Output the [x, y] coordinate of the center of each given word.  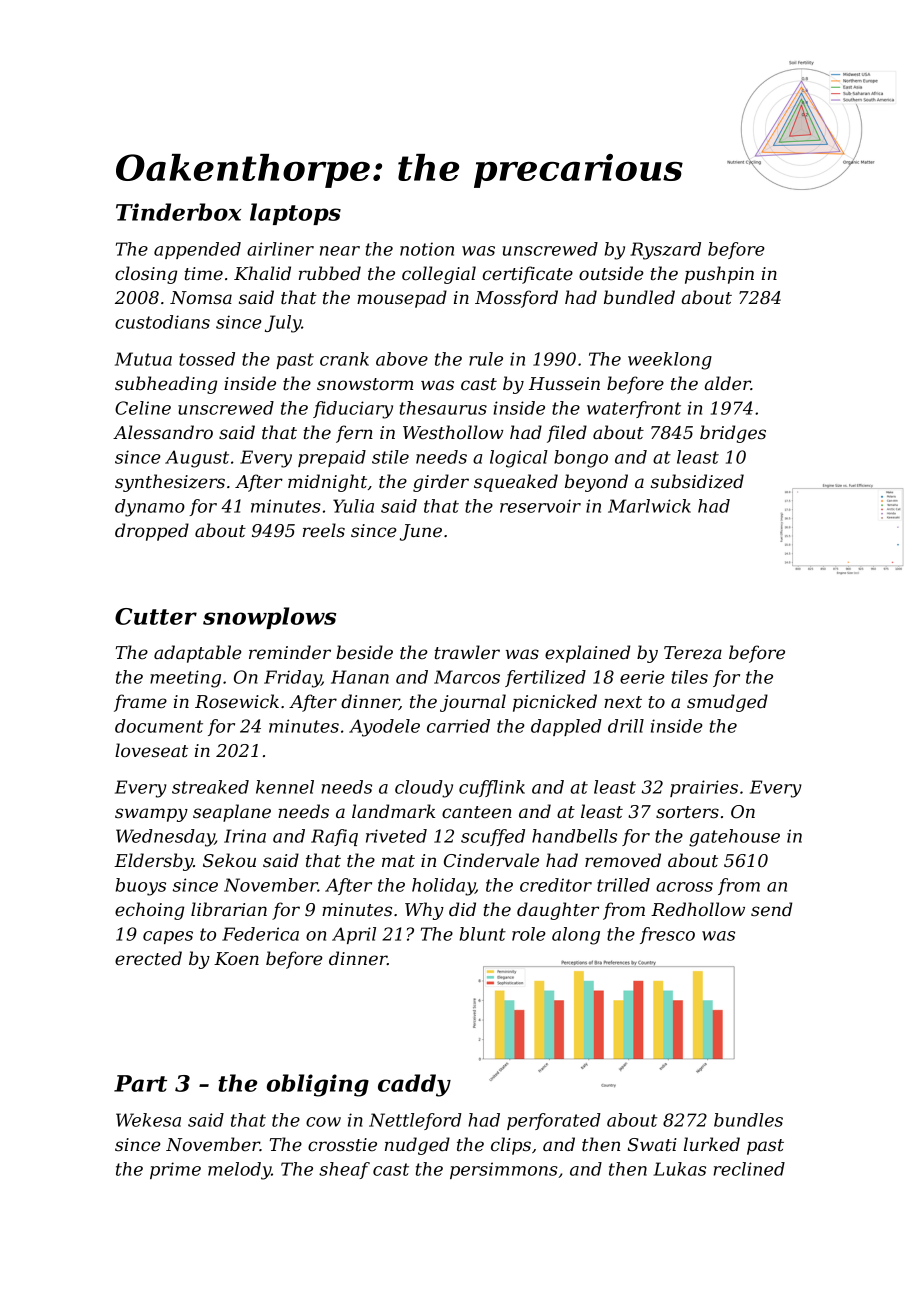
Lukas [679, 1169]
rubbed [330, 273]
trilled [623, 885]
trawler [467, 652]
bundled [639, 297]
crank [344, 359]
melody [239, 1171]
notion [427, 249]
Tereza [693, 653]
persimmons [504, 1170]
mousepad [402, 299]
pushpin [719, 275]
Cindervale [491, 860]
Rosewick [237, 701]
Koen [236, 959]
